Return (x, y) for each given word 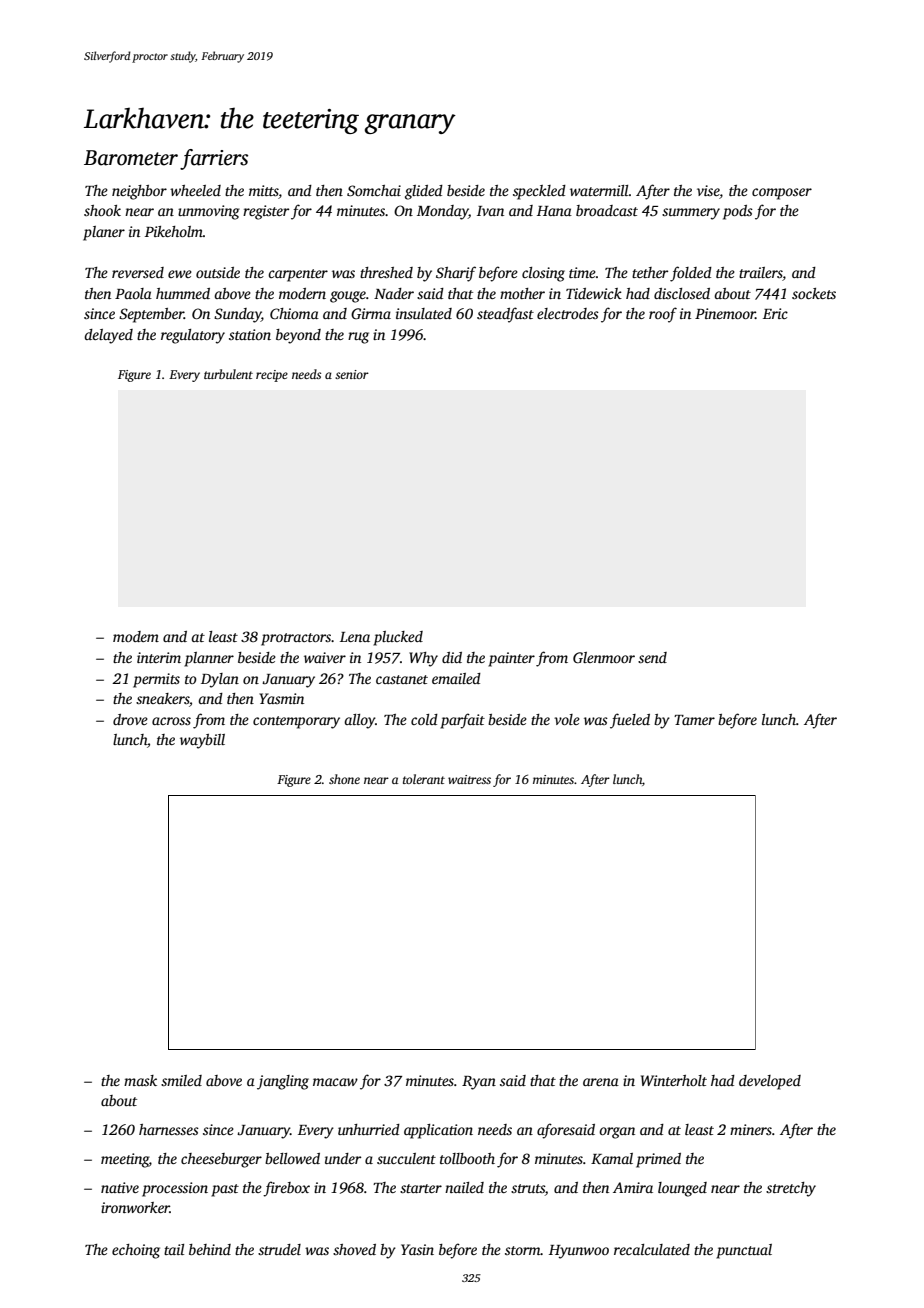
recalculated (652, 1249)
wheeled (195, 190)
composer (782, 194)
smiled (181, 1080)
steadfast (505, 315)
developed (770, 1082)
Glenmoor (604, 657)
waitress (469, 779)
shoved (354, 1249)
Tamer (694, 720)
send (652, 657)
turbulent (228, 374)
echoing (136, 1251)
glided (424, 192)
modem (136, 636)
